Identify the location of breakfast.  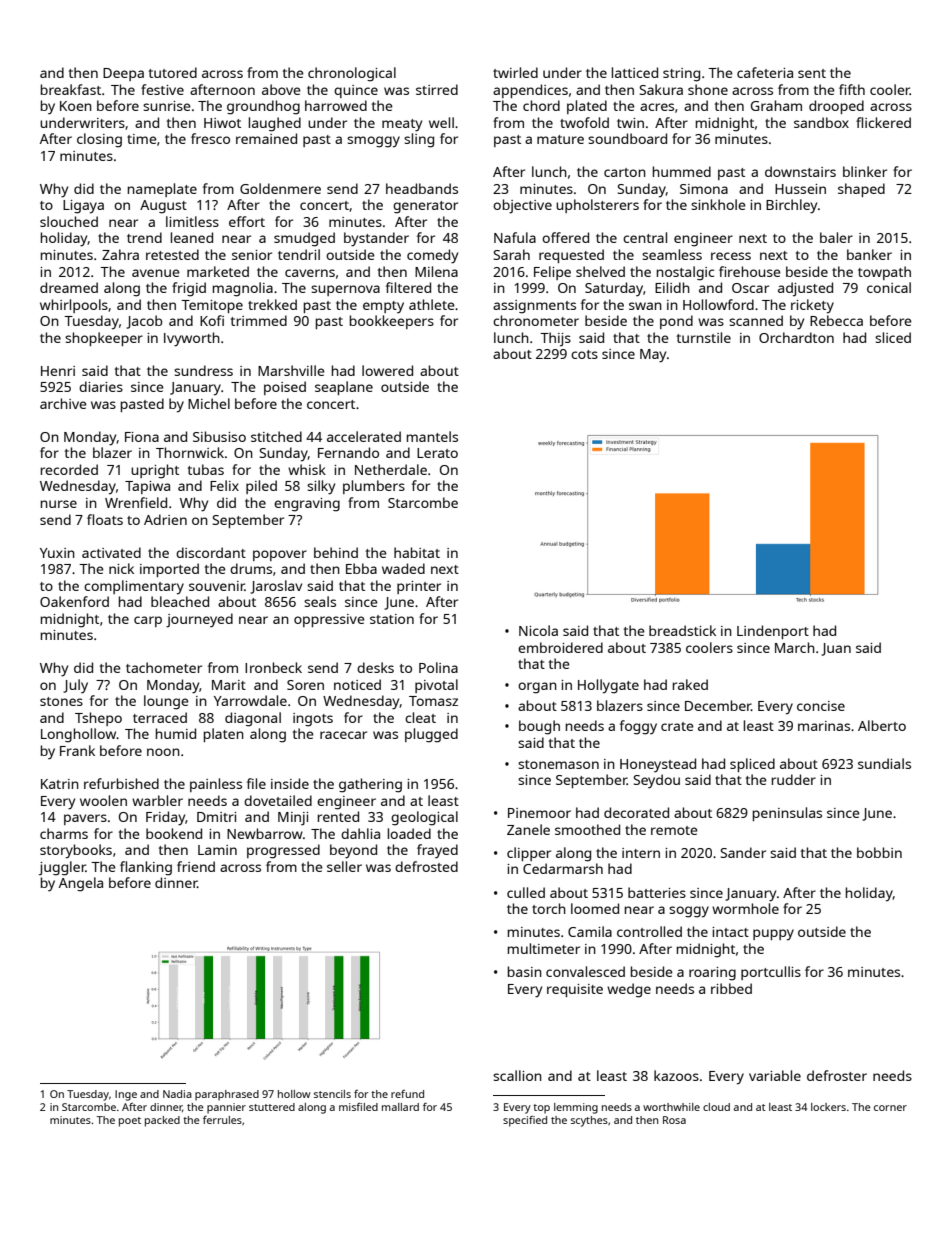
(71, 89).
